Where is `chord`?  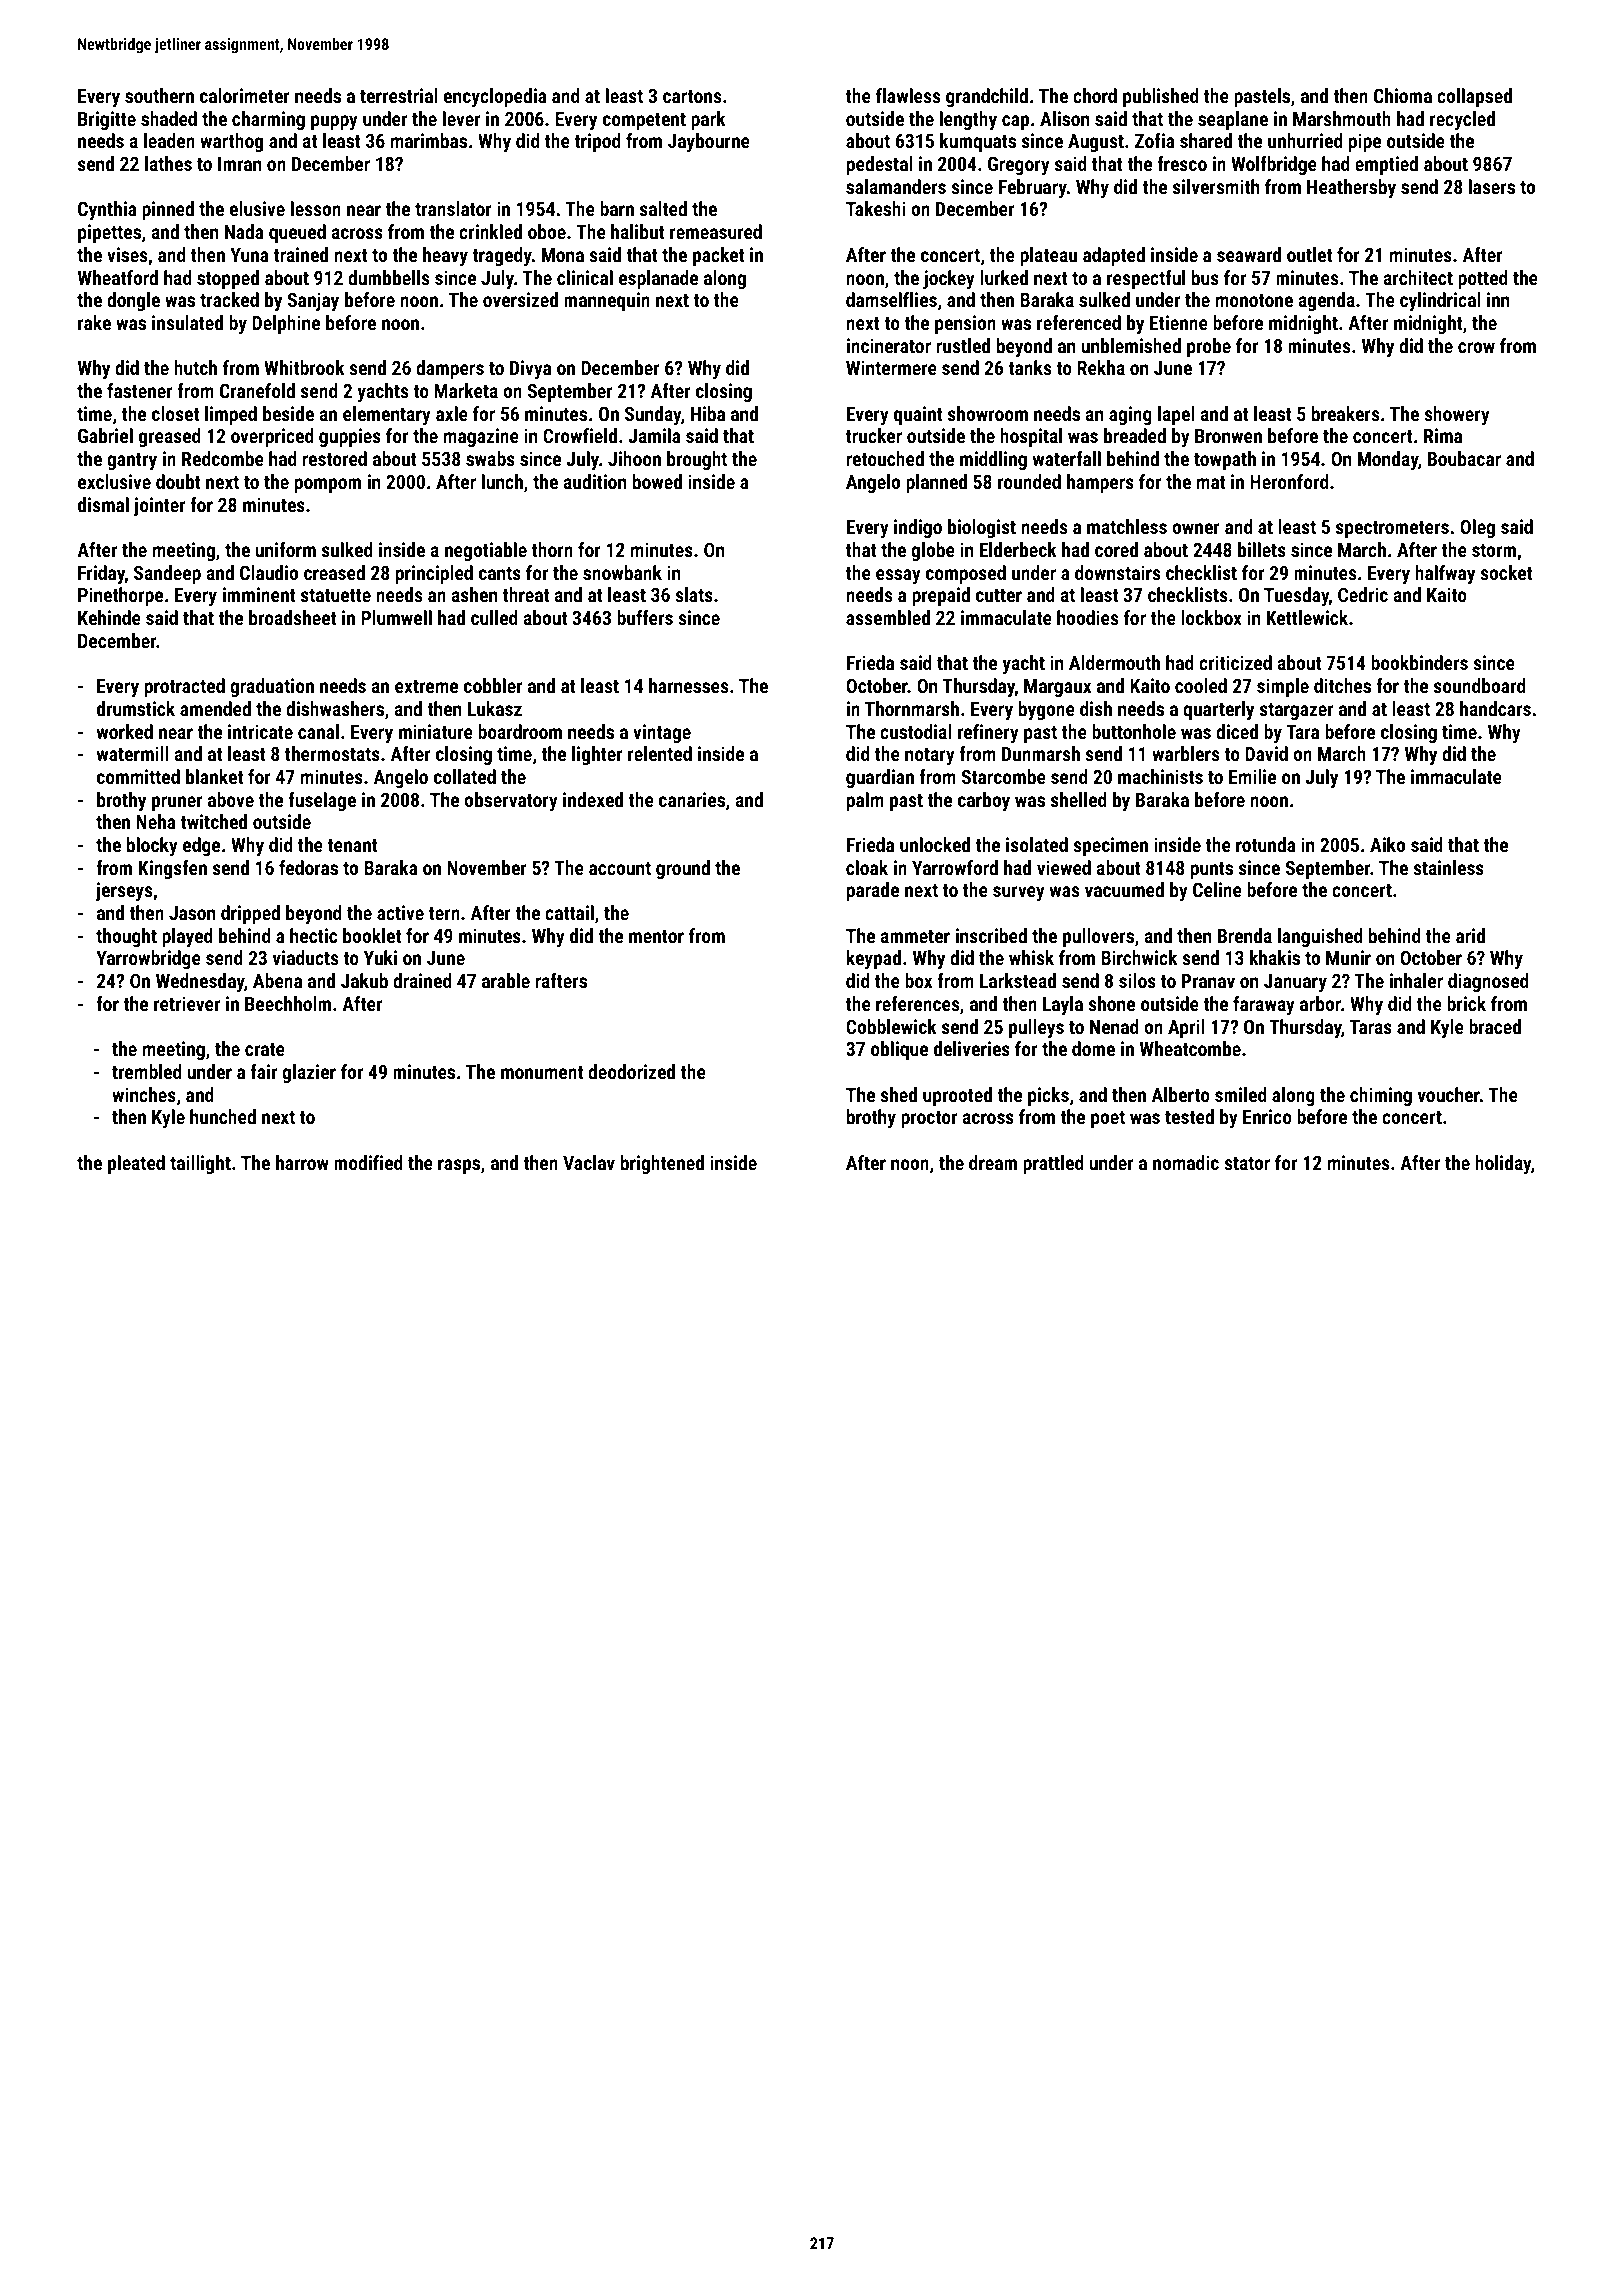 chord is located at coordinates (1095, 95).
